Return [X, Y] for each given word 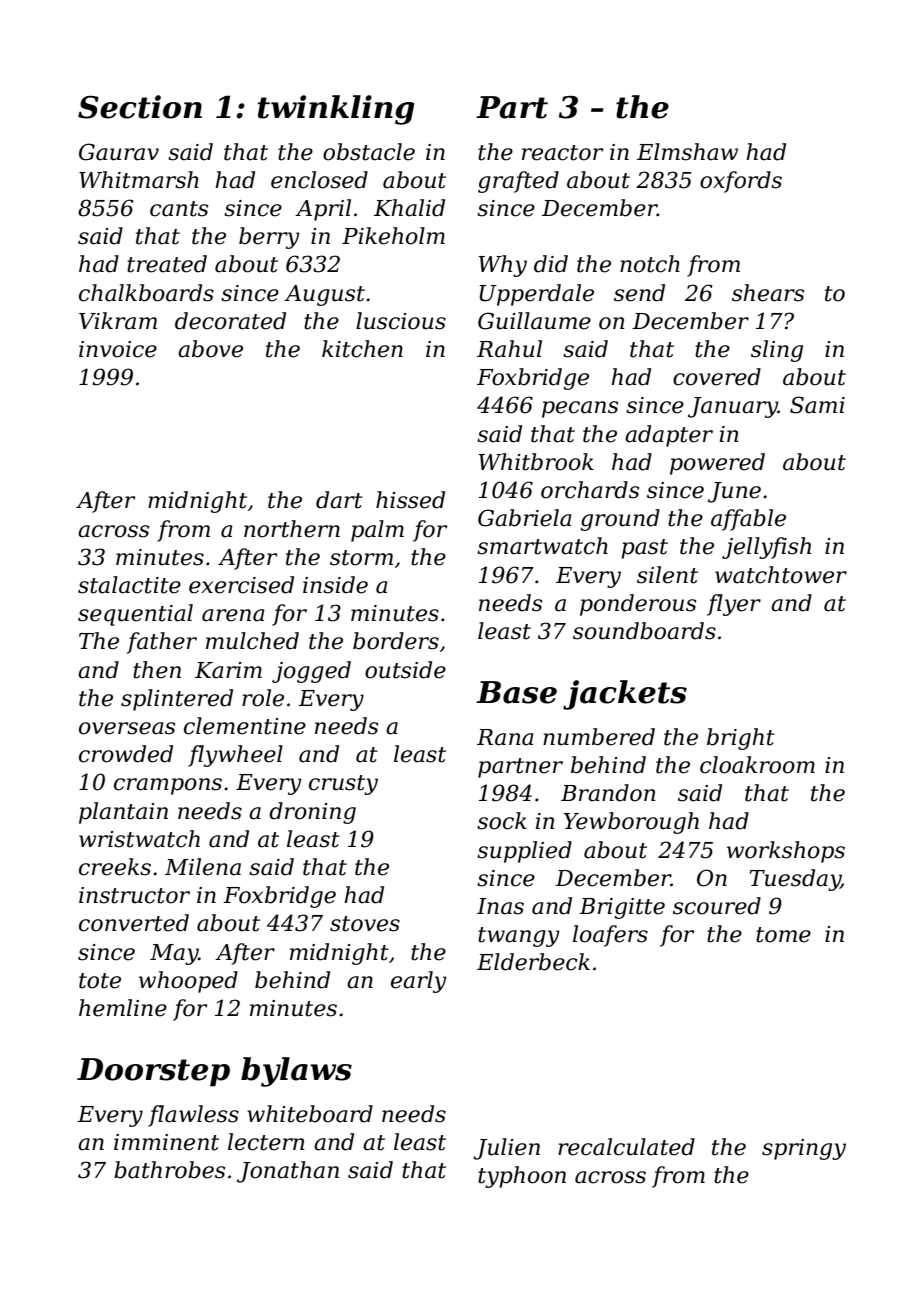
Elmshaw [687, 152]
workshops [786, 852]
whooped [188, 982]
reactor [562, 153]
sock [502, 821]
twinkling [336, 110]
